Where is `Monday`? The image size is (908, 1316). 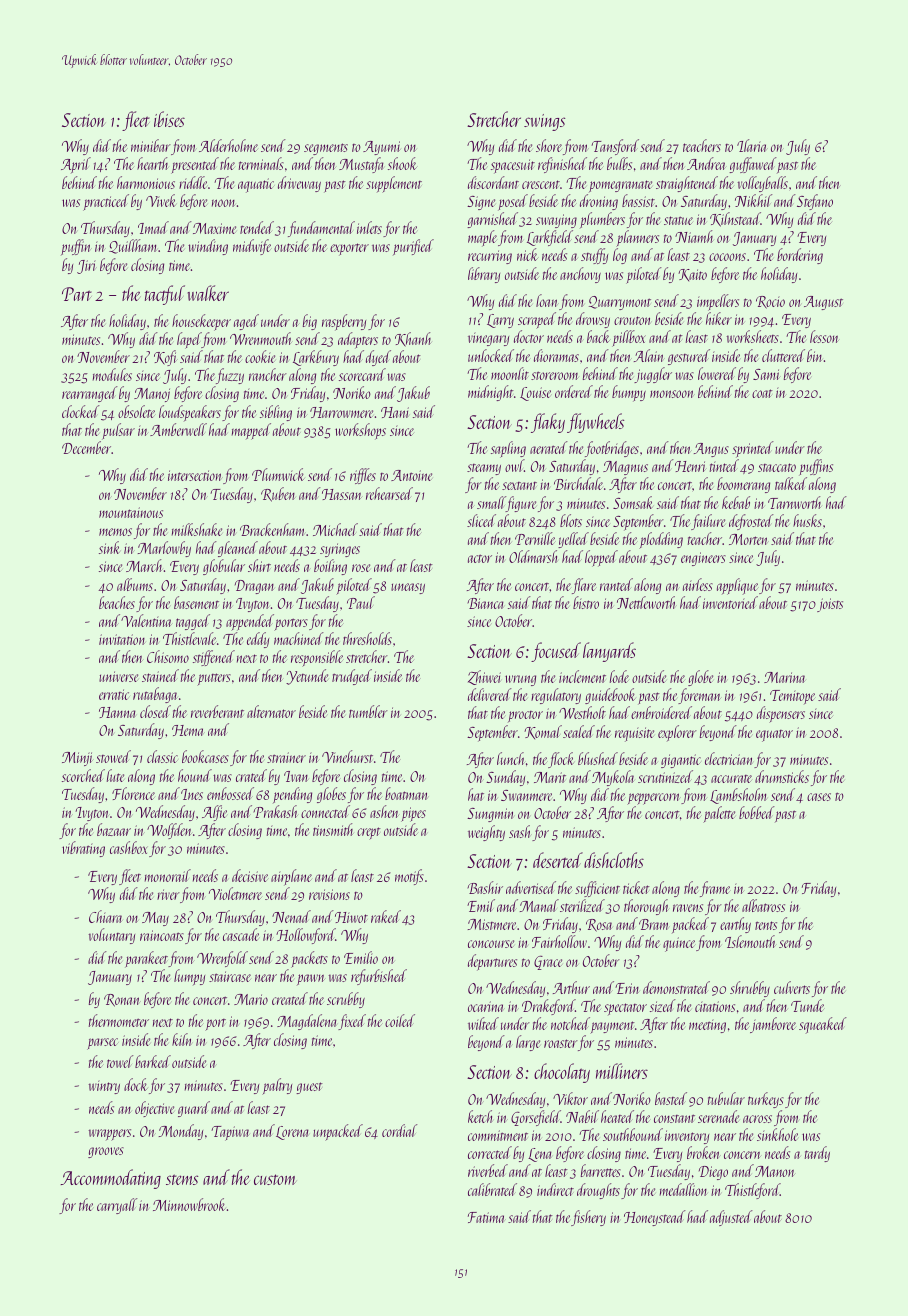 Monday is located at coordinates (181, 1132).
